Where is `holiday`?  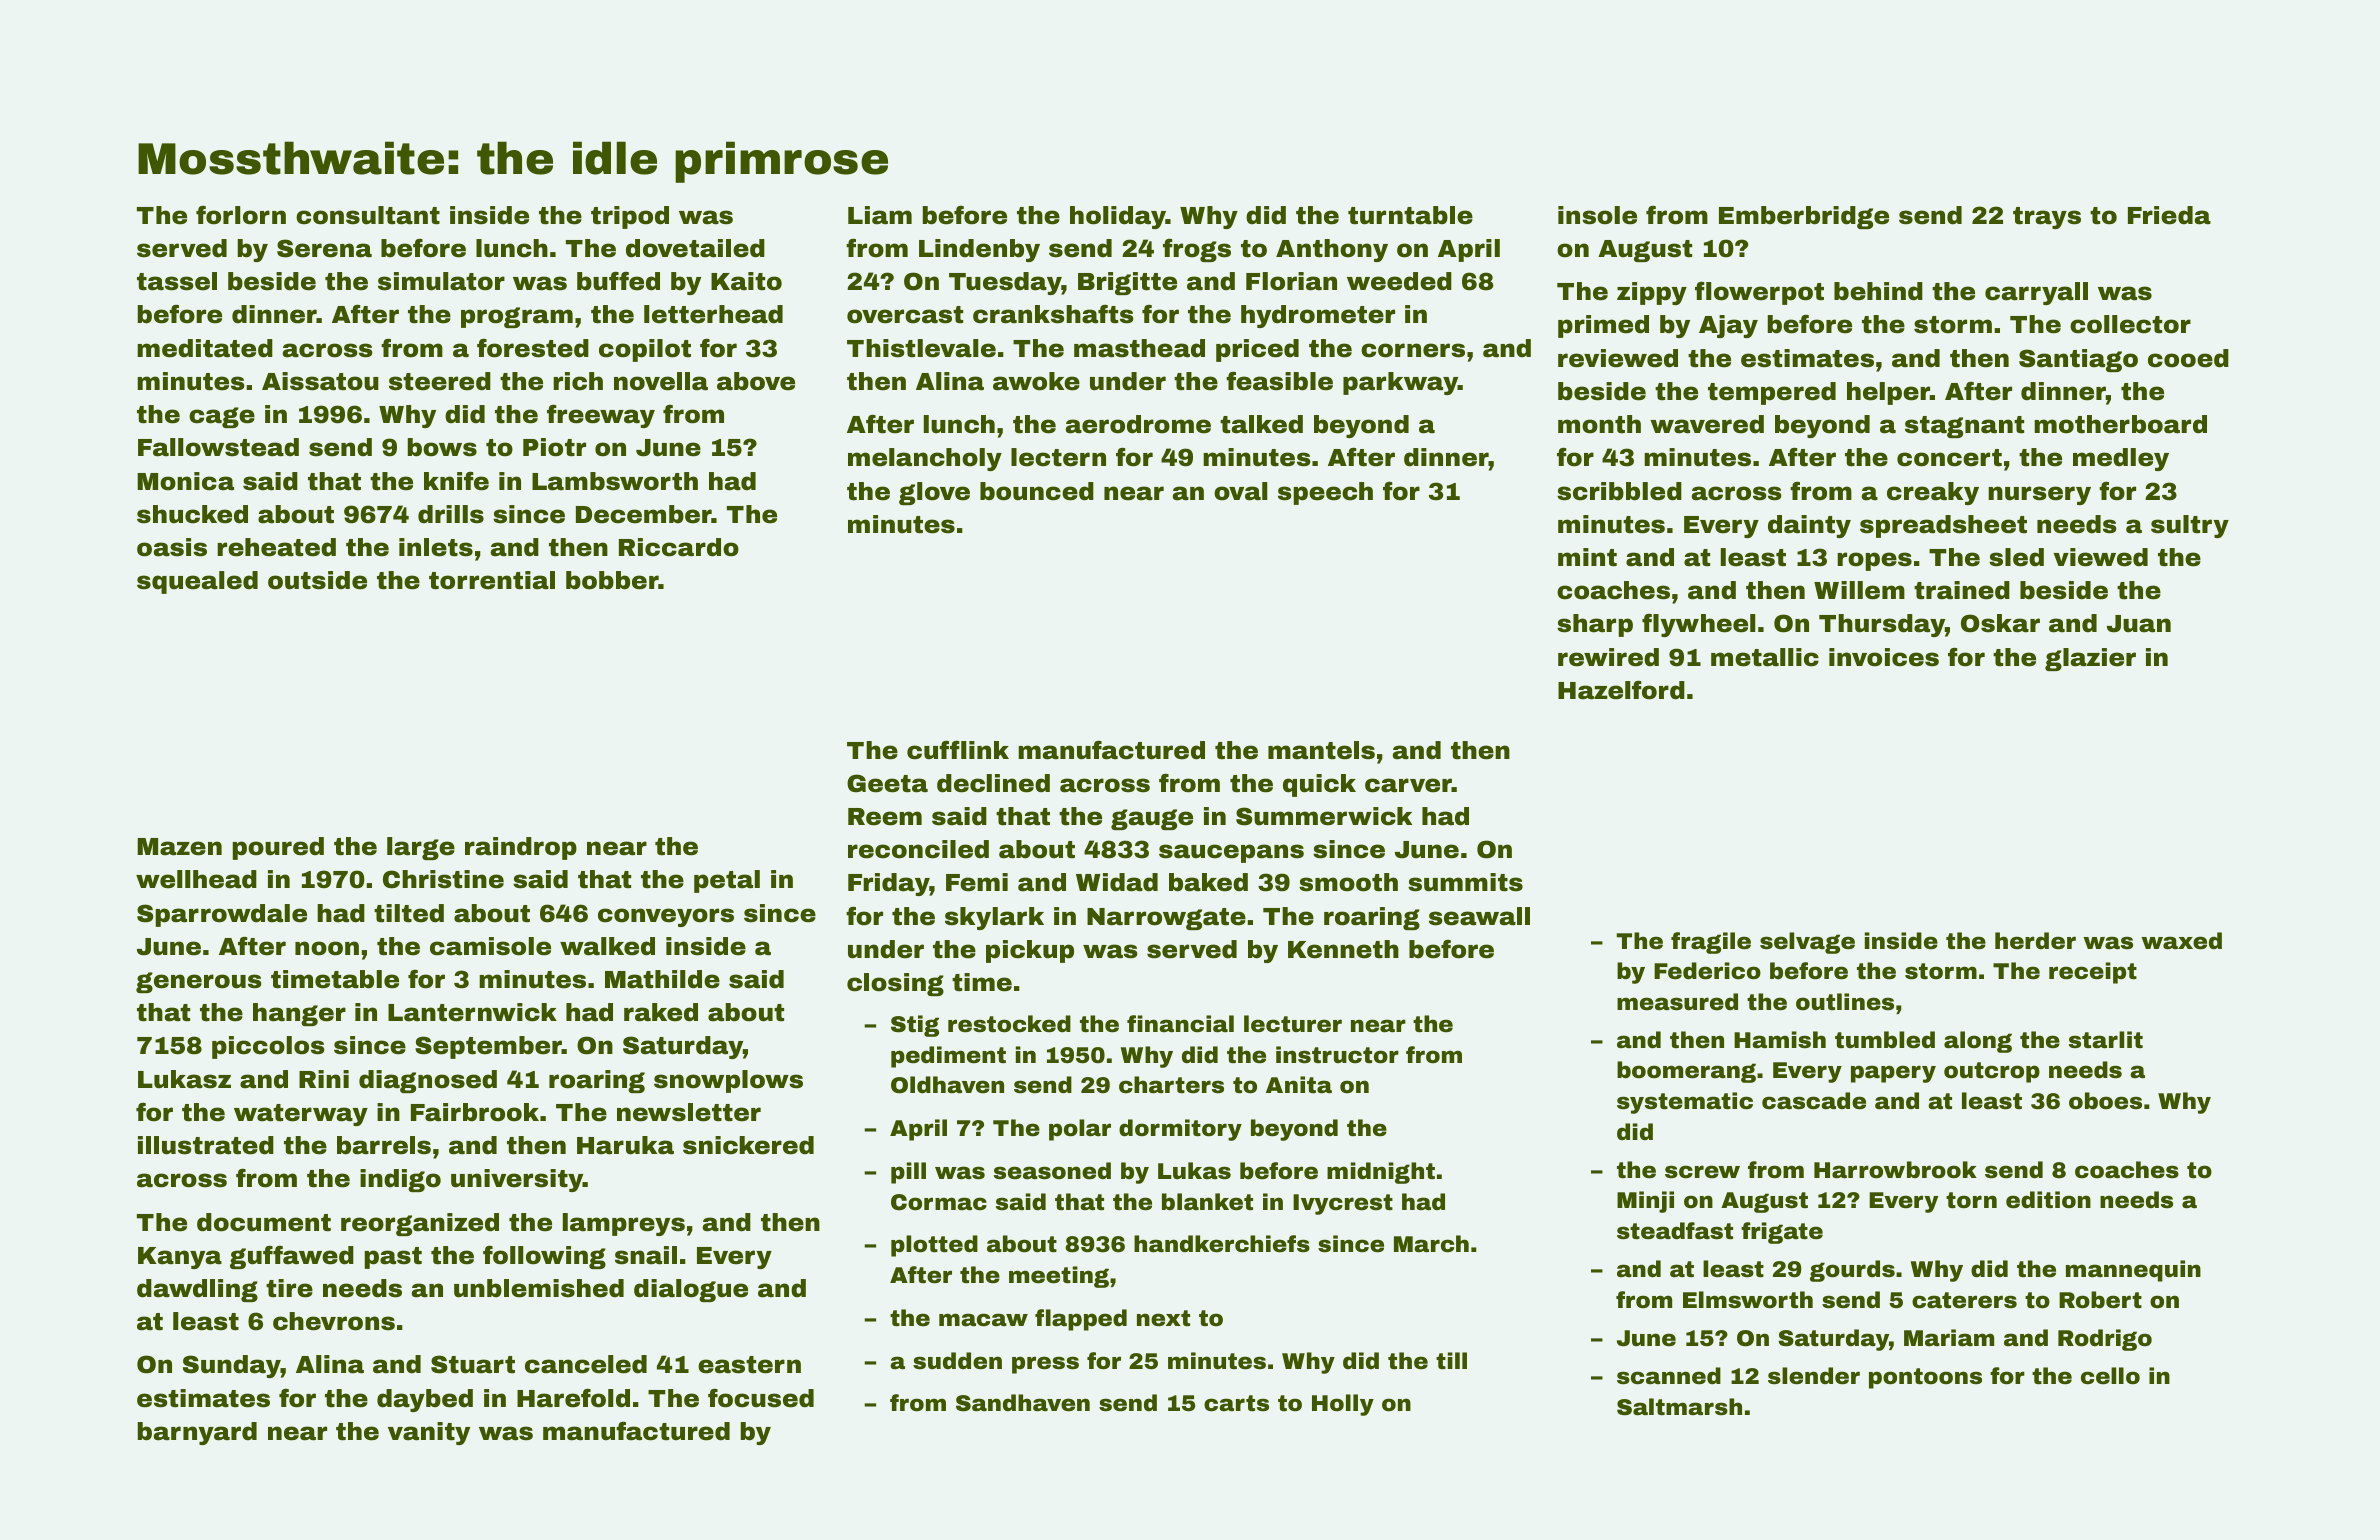
holiday is located at coordinates (1118, 217).
